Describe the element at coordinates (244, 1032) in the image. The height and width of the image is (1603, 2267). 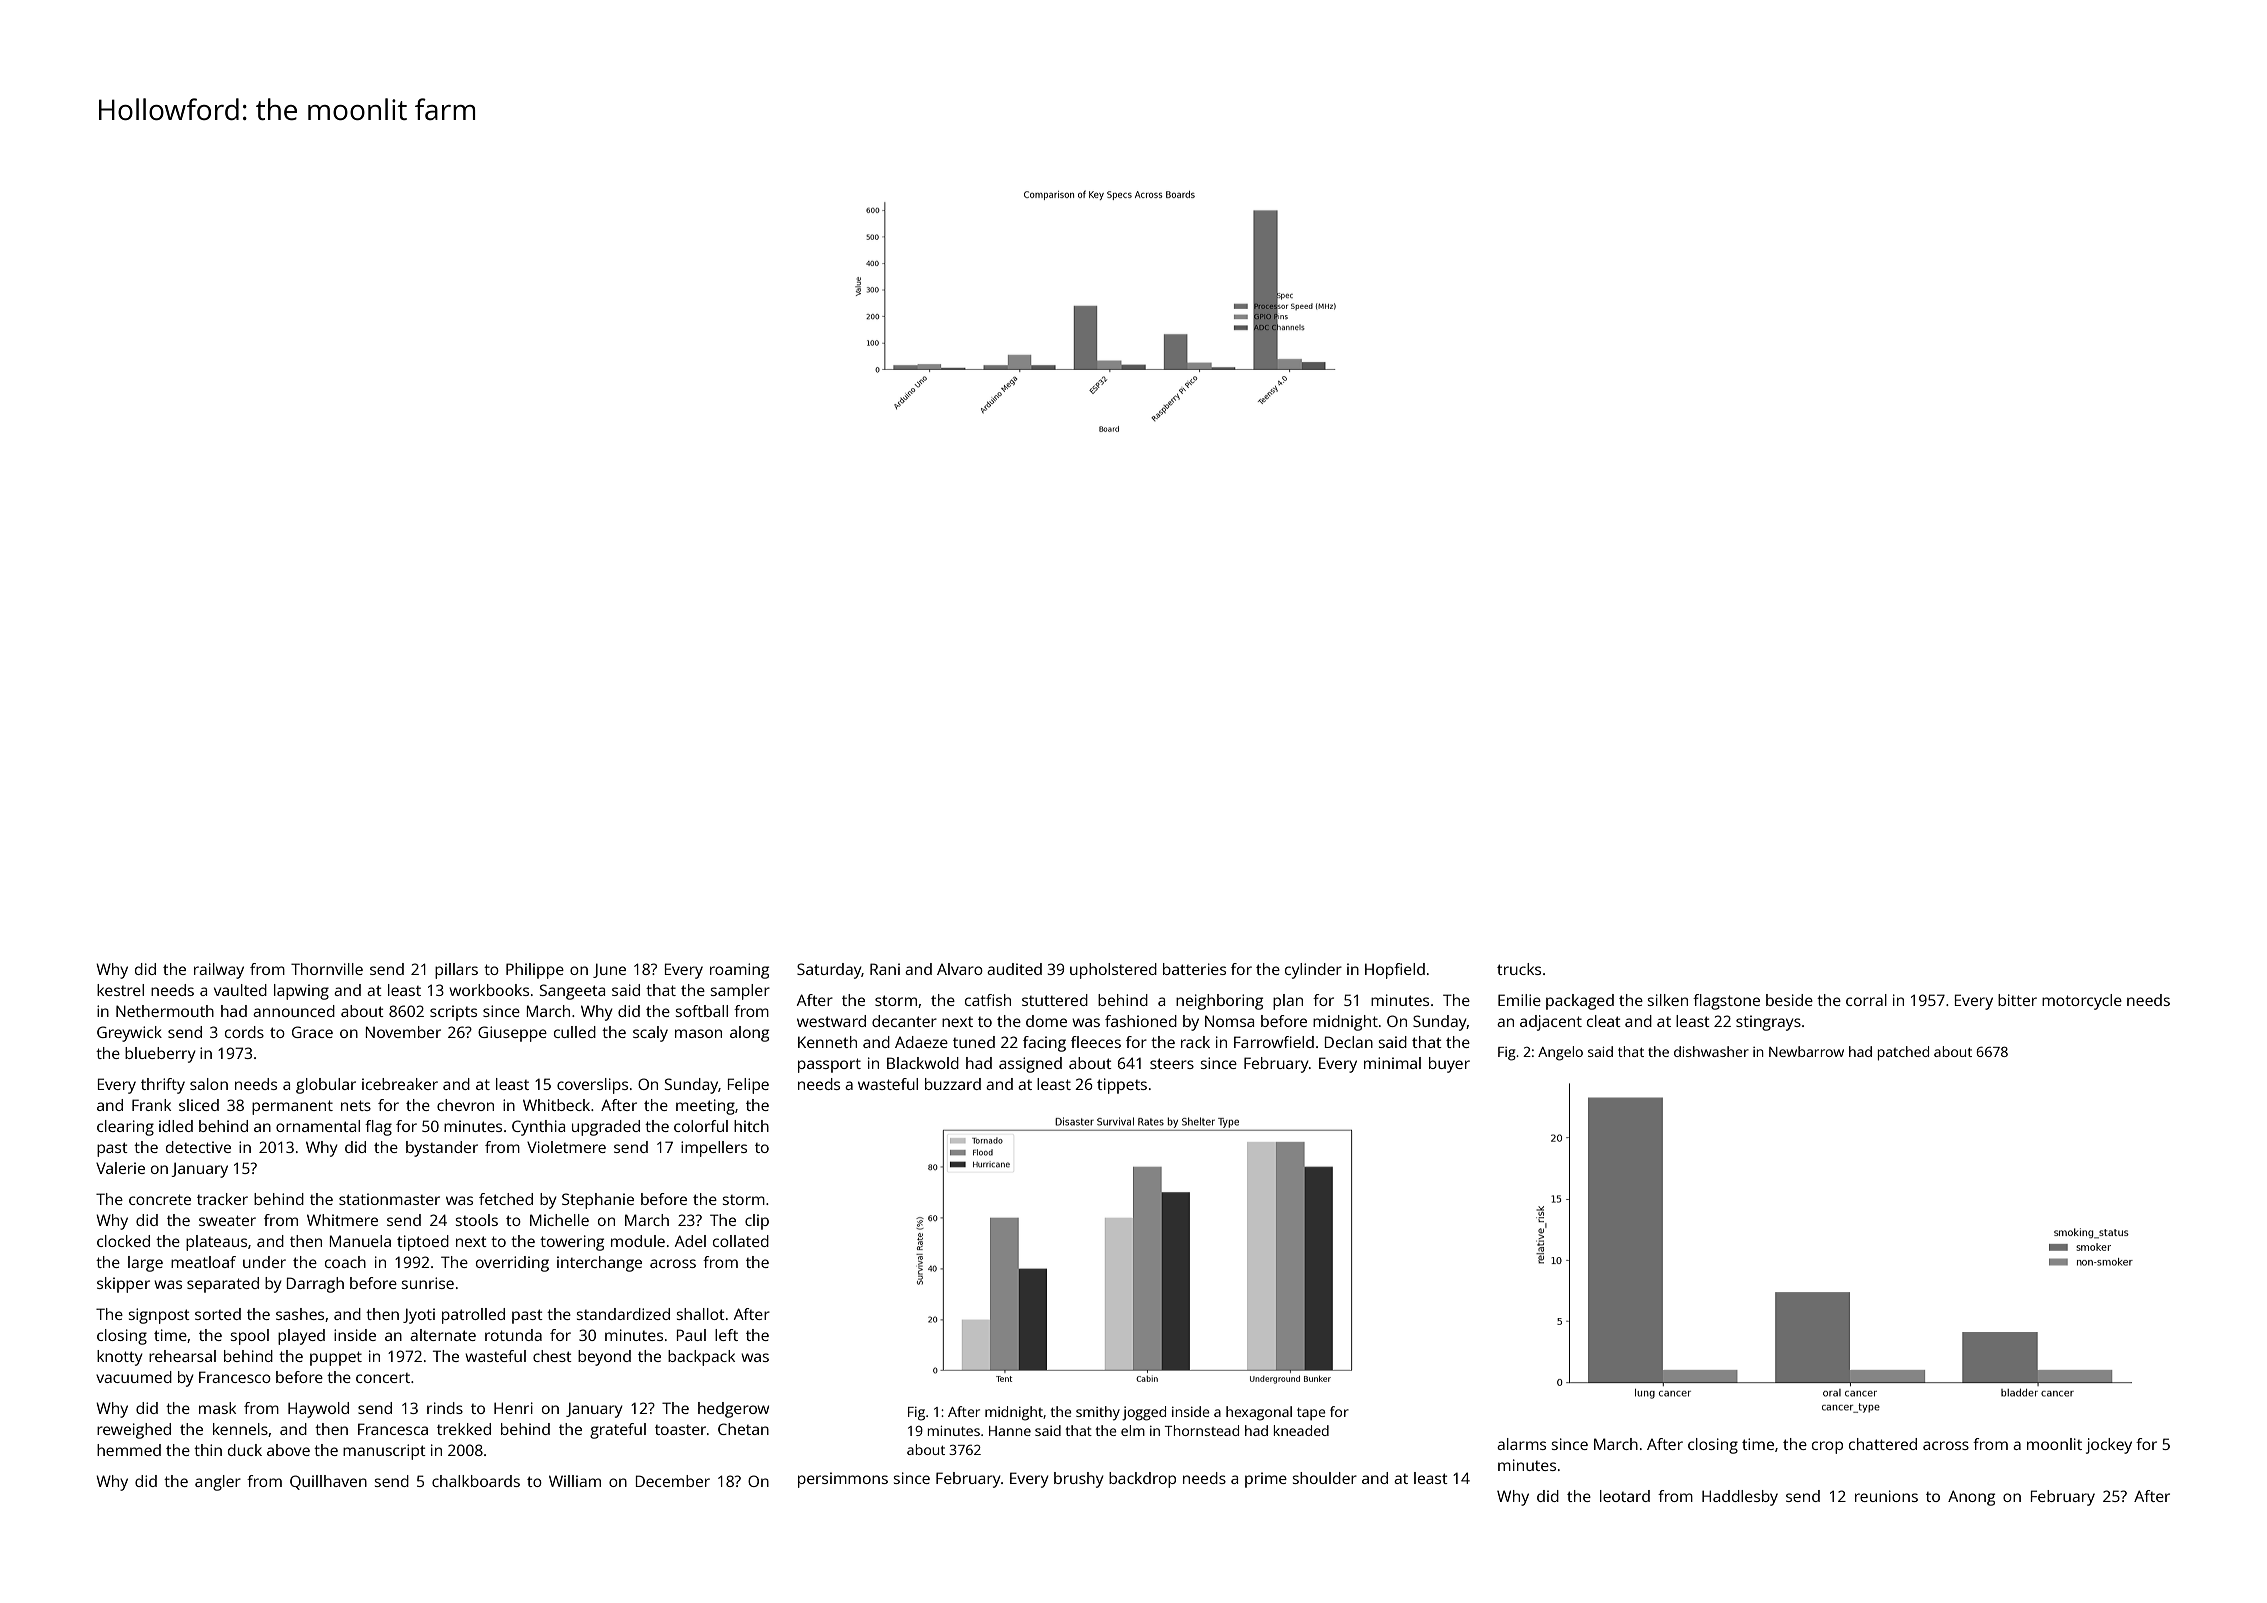
I see `cords` at that location.
